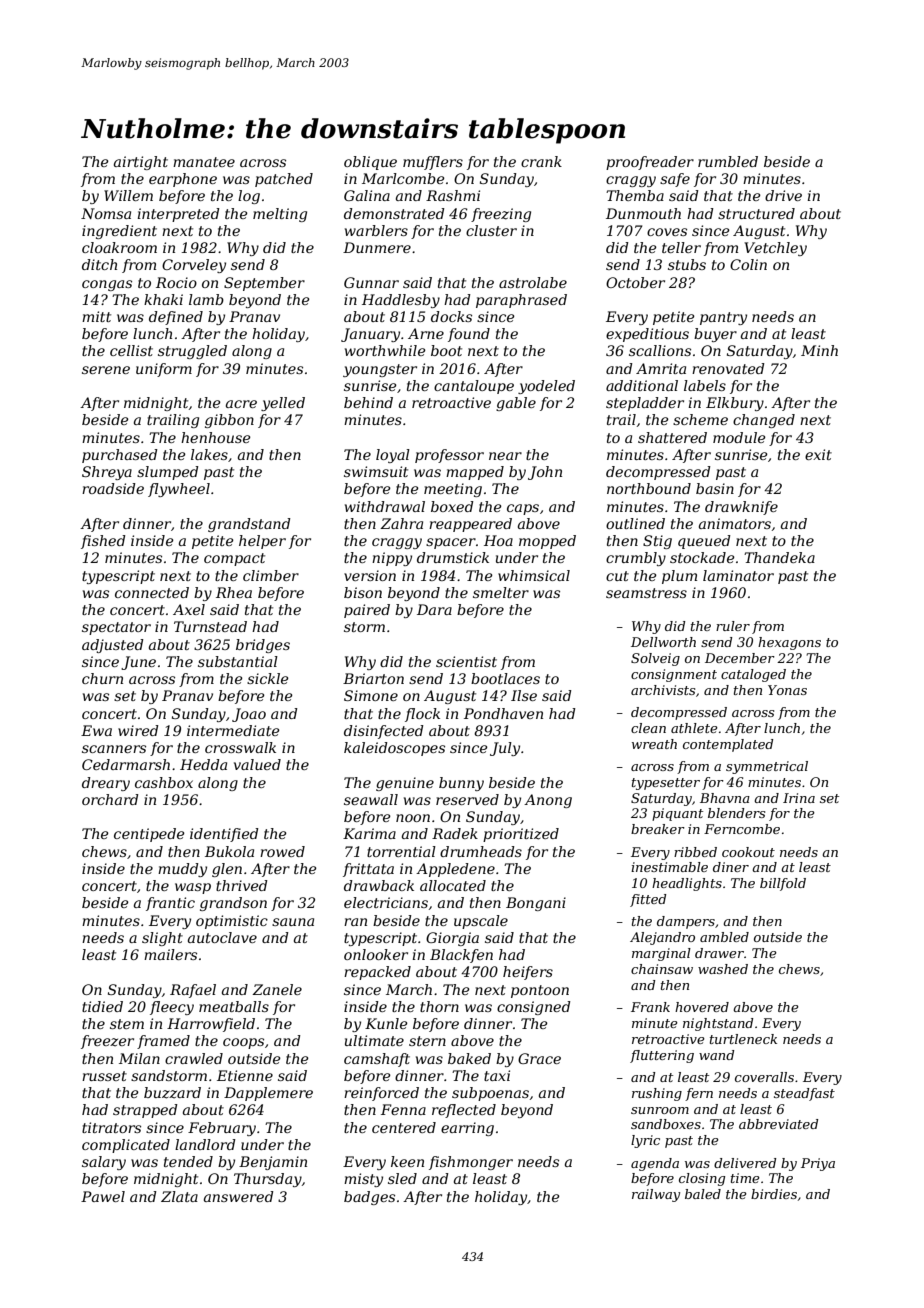 The width and height of the page is (924, 1308). I want to click on Appledene, so click(455, 870).
